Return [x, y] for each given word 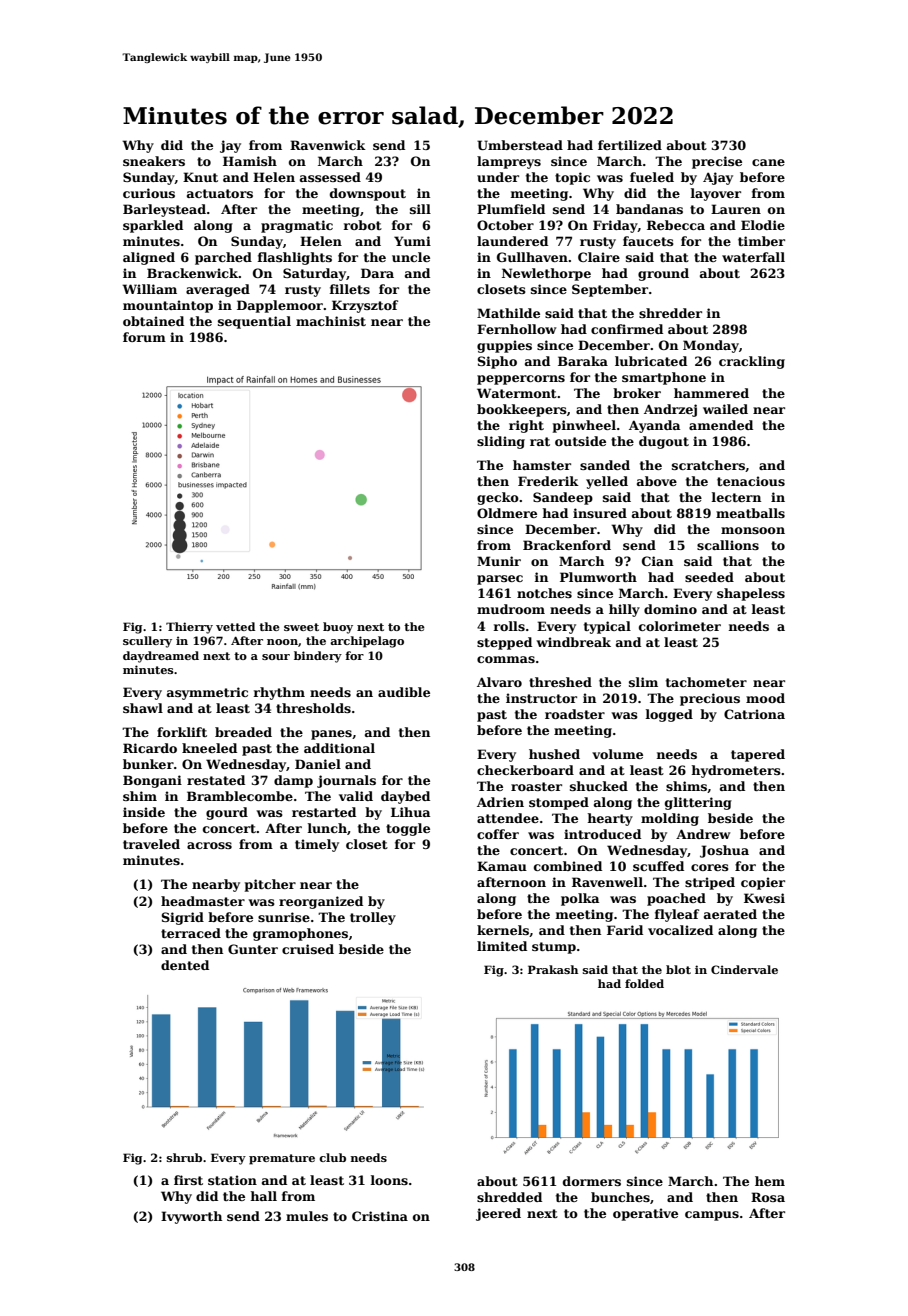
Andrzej [670, 410]
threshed [560, 682]
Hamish [250, 161]
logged [669, 715]
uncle [411, 257]
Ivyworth [191, 1217]
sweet [301, 627]
